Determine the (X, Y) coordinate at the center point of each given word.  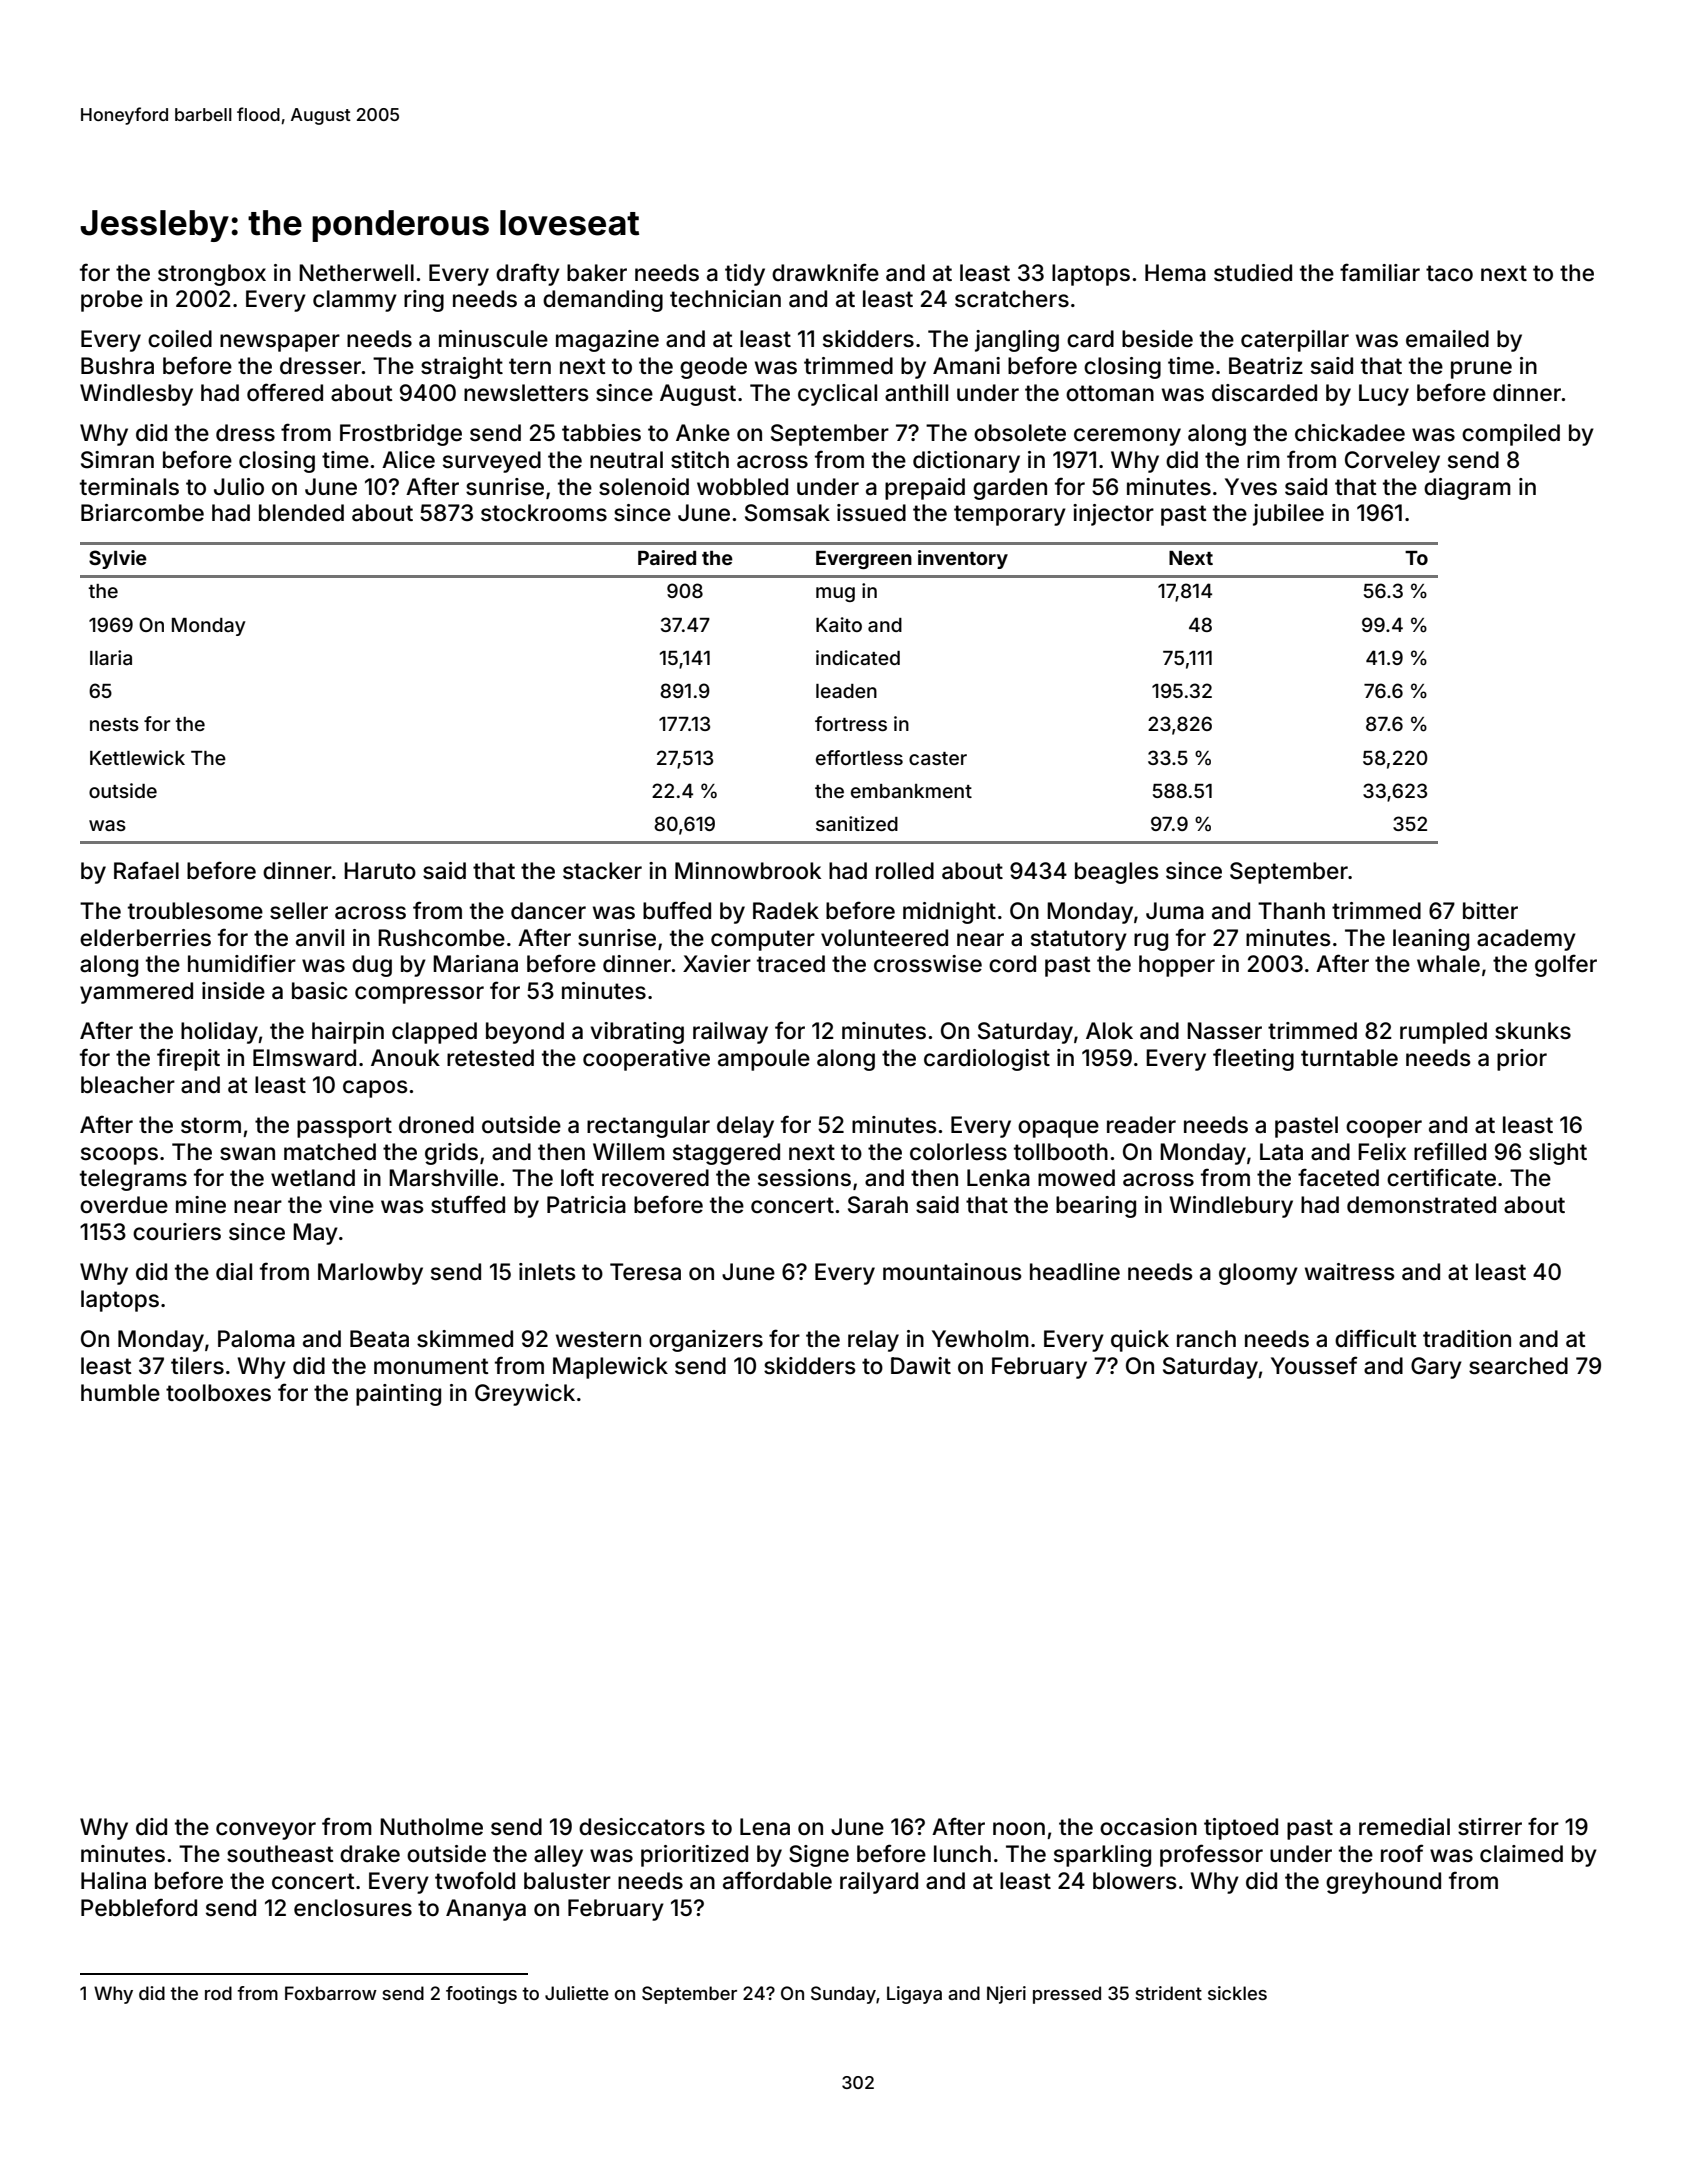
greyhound (1383, 1883)
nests (114, 724)
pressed (1067, 1995)
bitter (1490, 911)
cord (1012, 964)
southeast (280, 1854)
